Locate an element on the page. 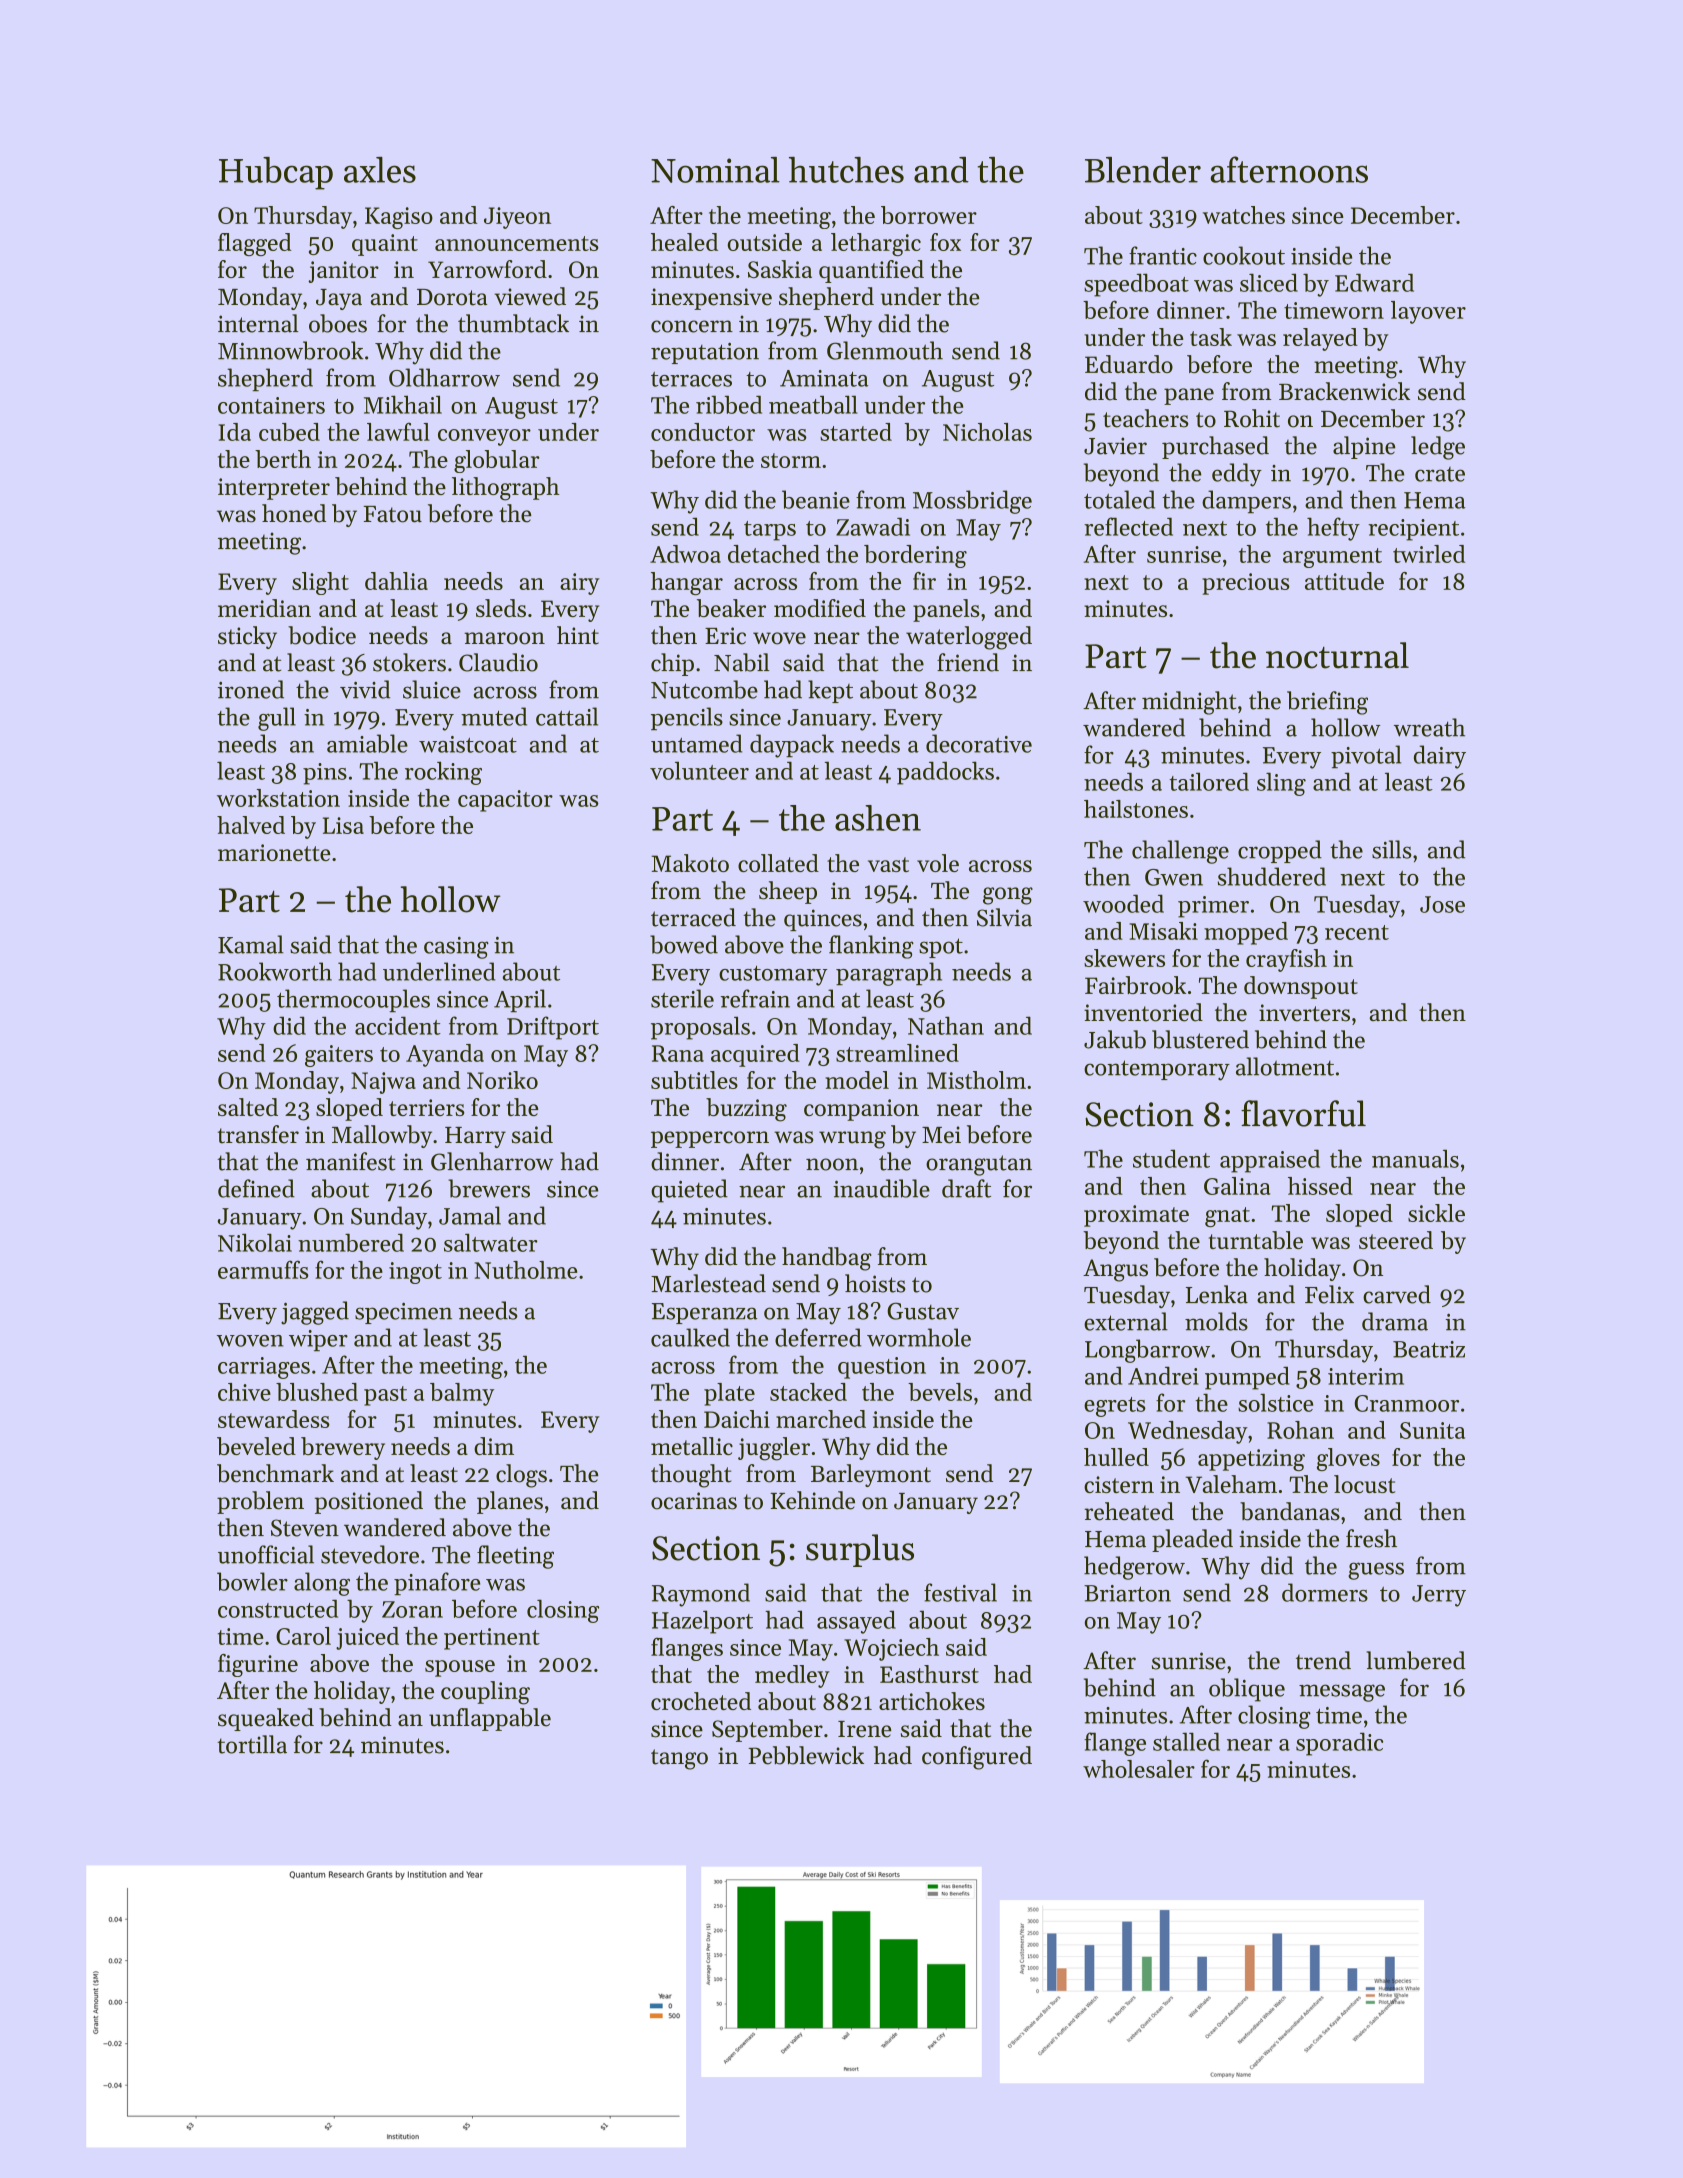  unflappable is located at coordinates (490, 1719).
